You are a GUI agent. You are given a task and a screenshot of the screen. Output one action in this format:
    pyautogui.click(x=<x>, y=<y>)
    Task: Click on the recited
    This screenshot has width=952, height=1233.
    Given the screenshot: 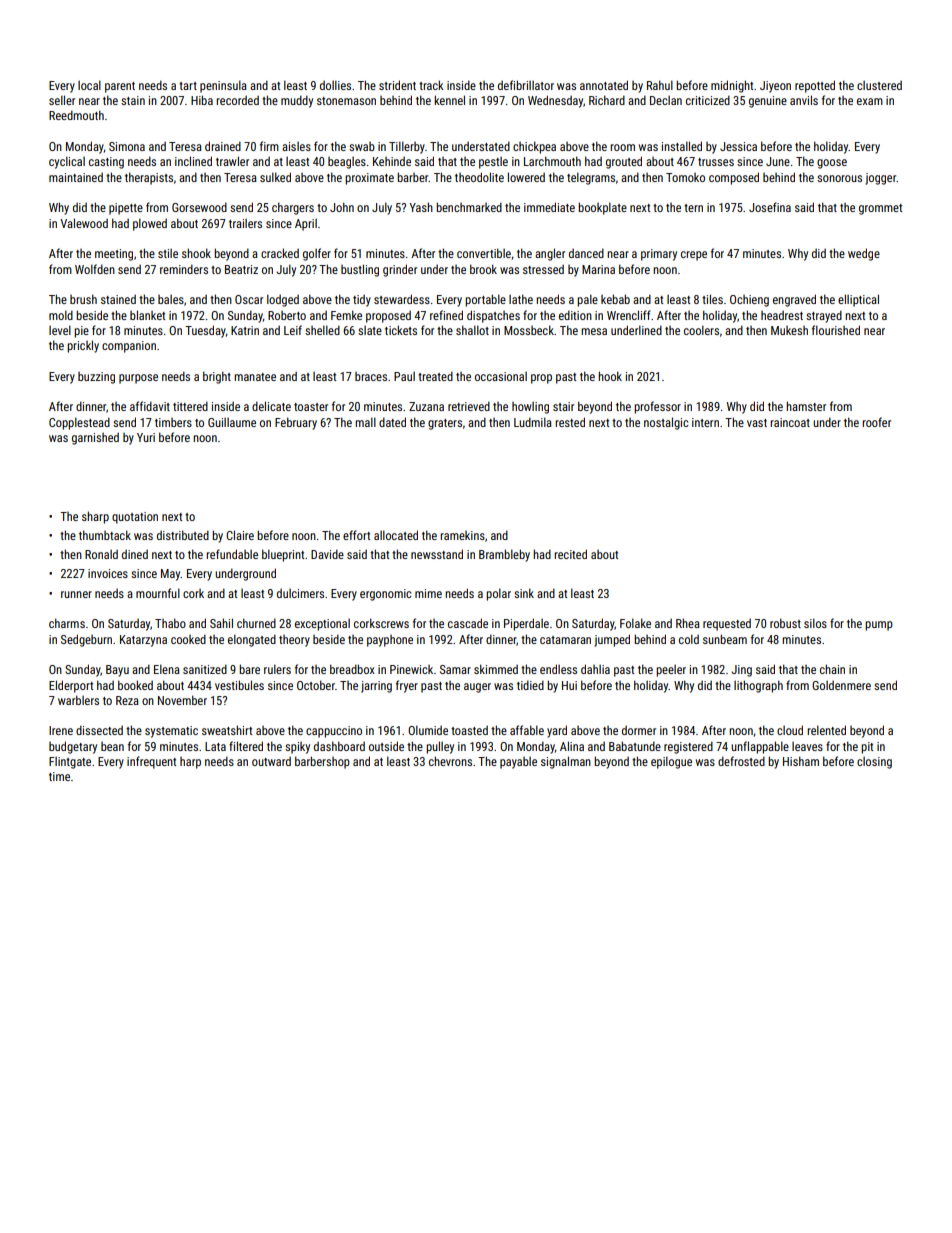 What is the action you would take?
    pyautogui.click(x=570, y=554)
